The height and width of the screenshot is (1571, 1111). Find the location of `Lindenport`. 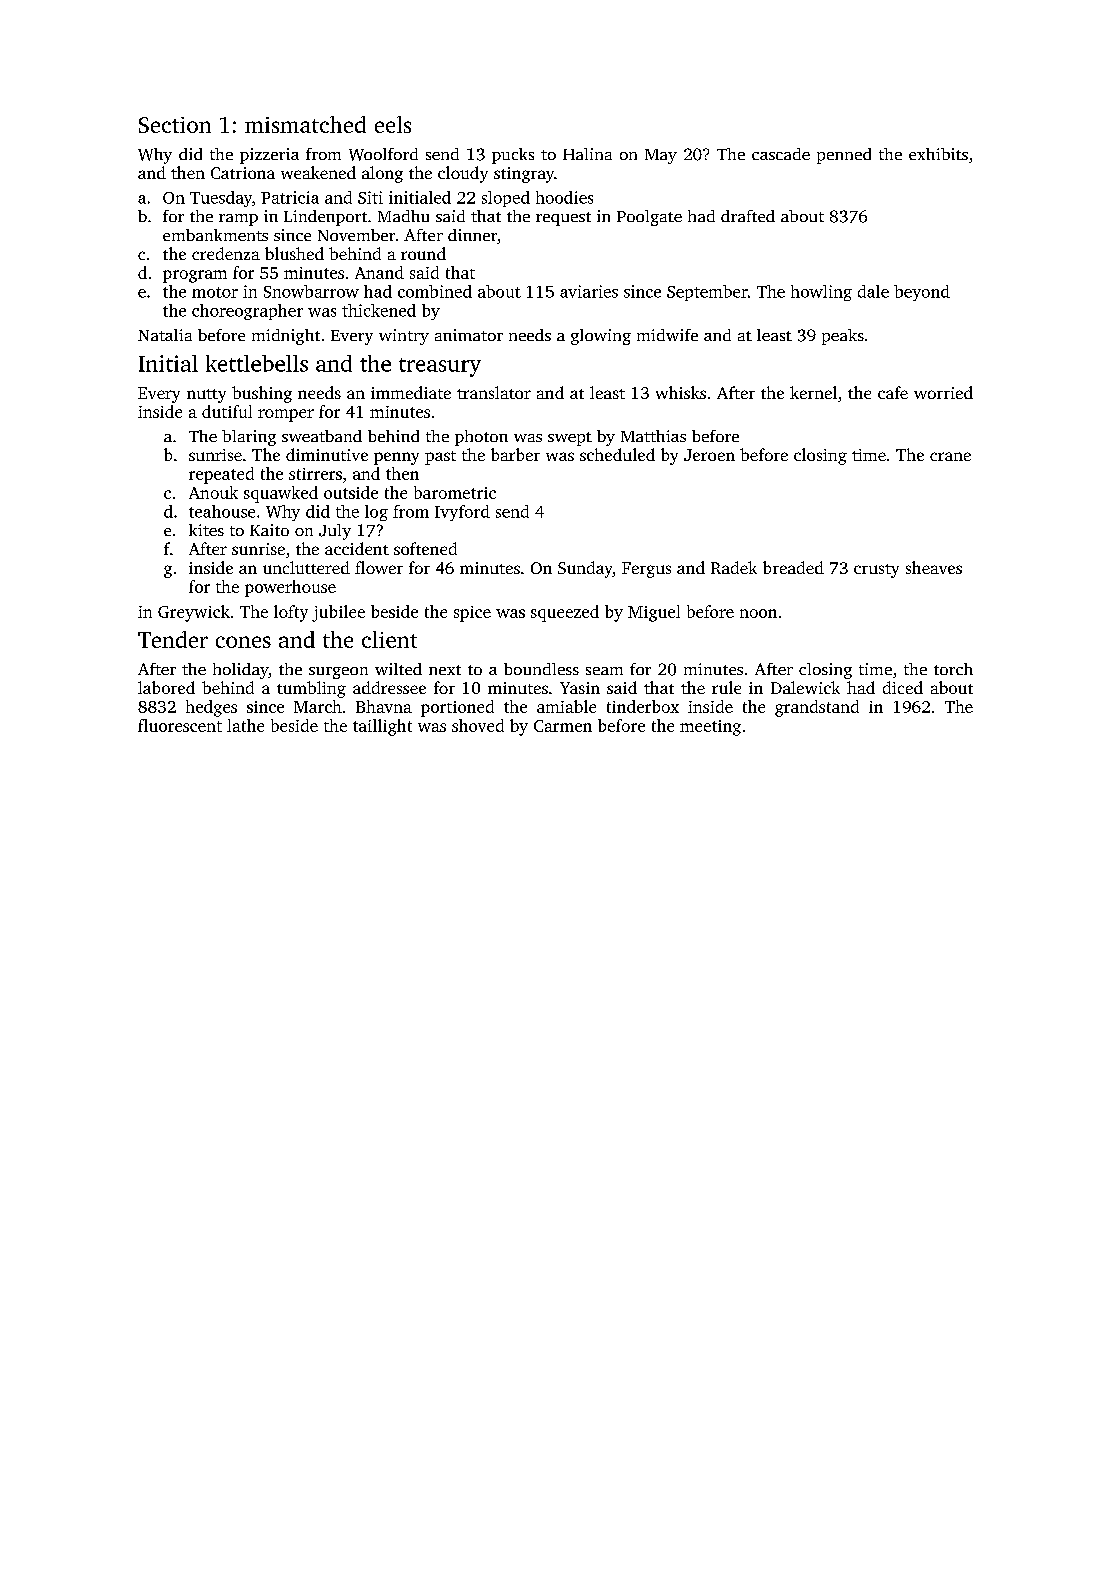

Lindenport is located at coordinates (325, 218).
